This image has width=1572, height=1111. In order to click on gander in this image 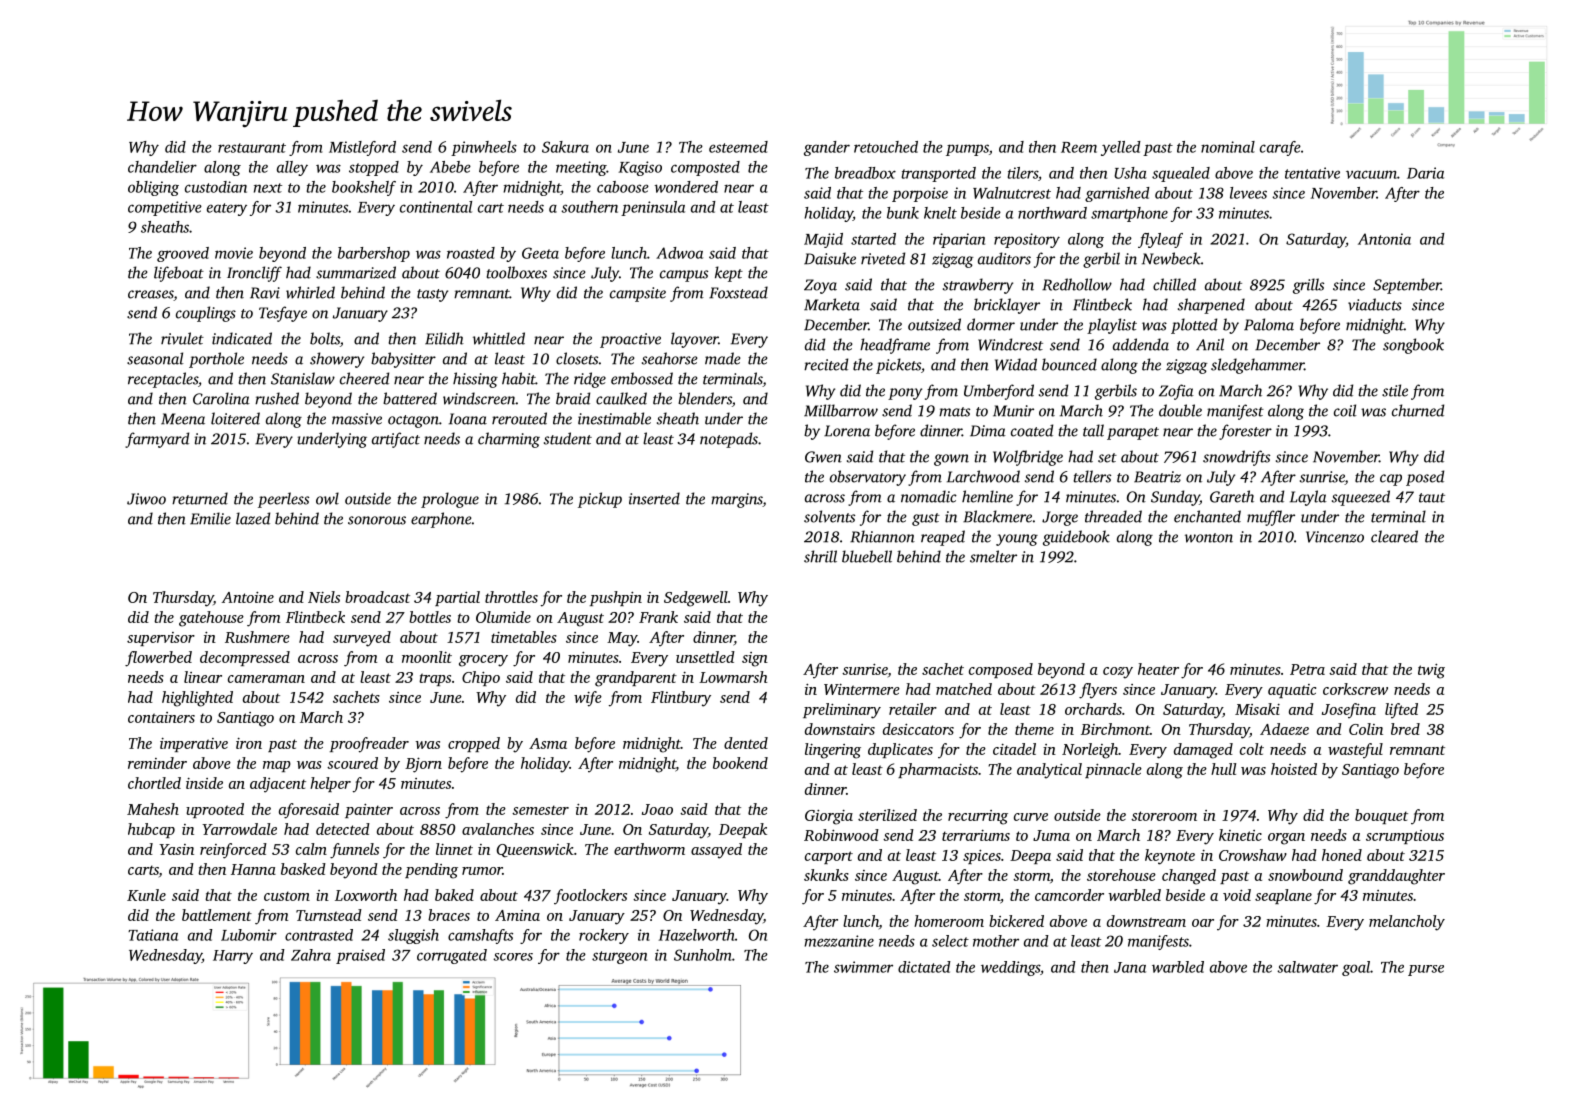, I will do `click(827, 148)`.
